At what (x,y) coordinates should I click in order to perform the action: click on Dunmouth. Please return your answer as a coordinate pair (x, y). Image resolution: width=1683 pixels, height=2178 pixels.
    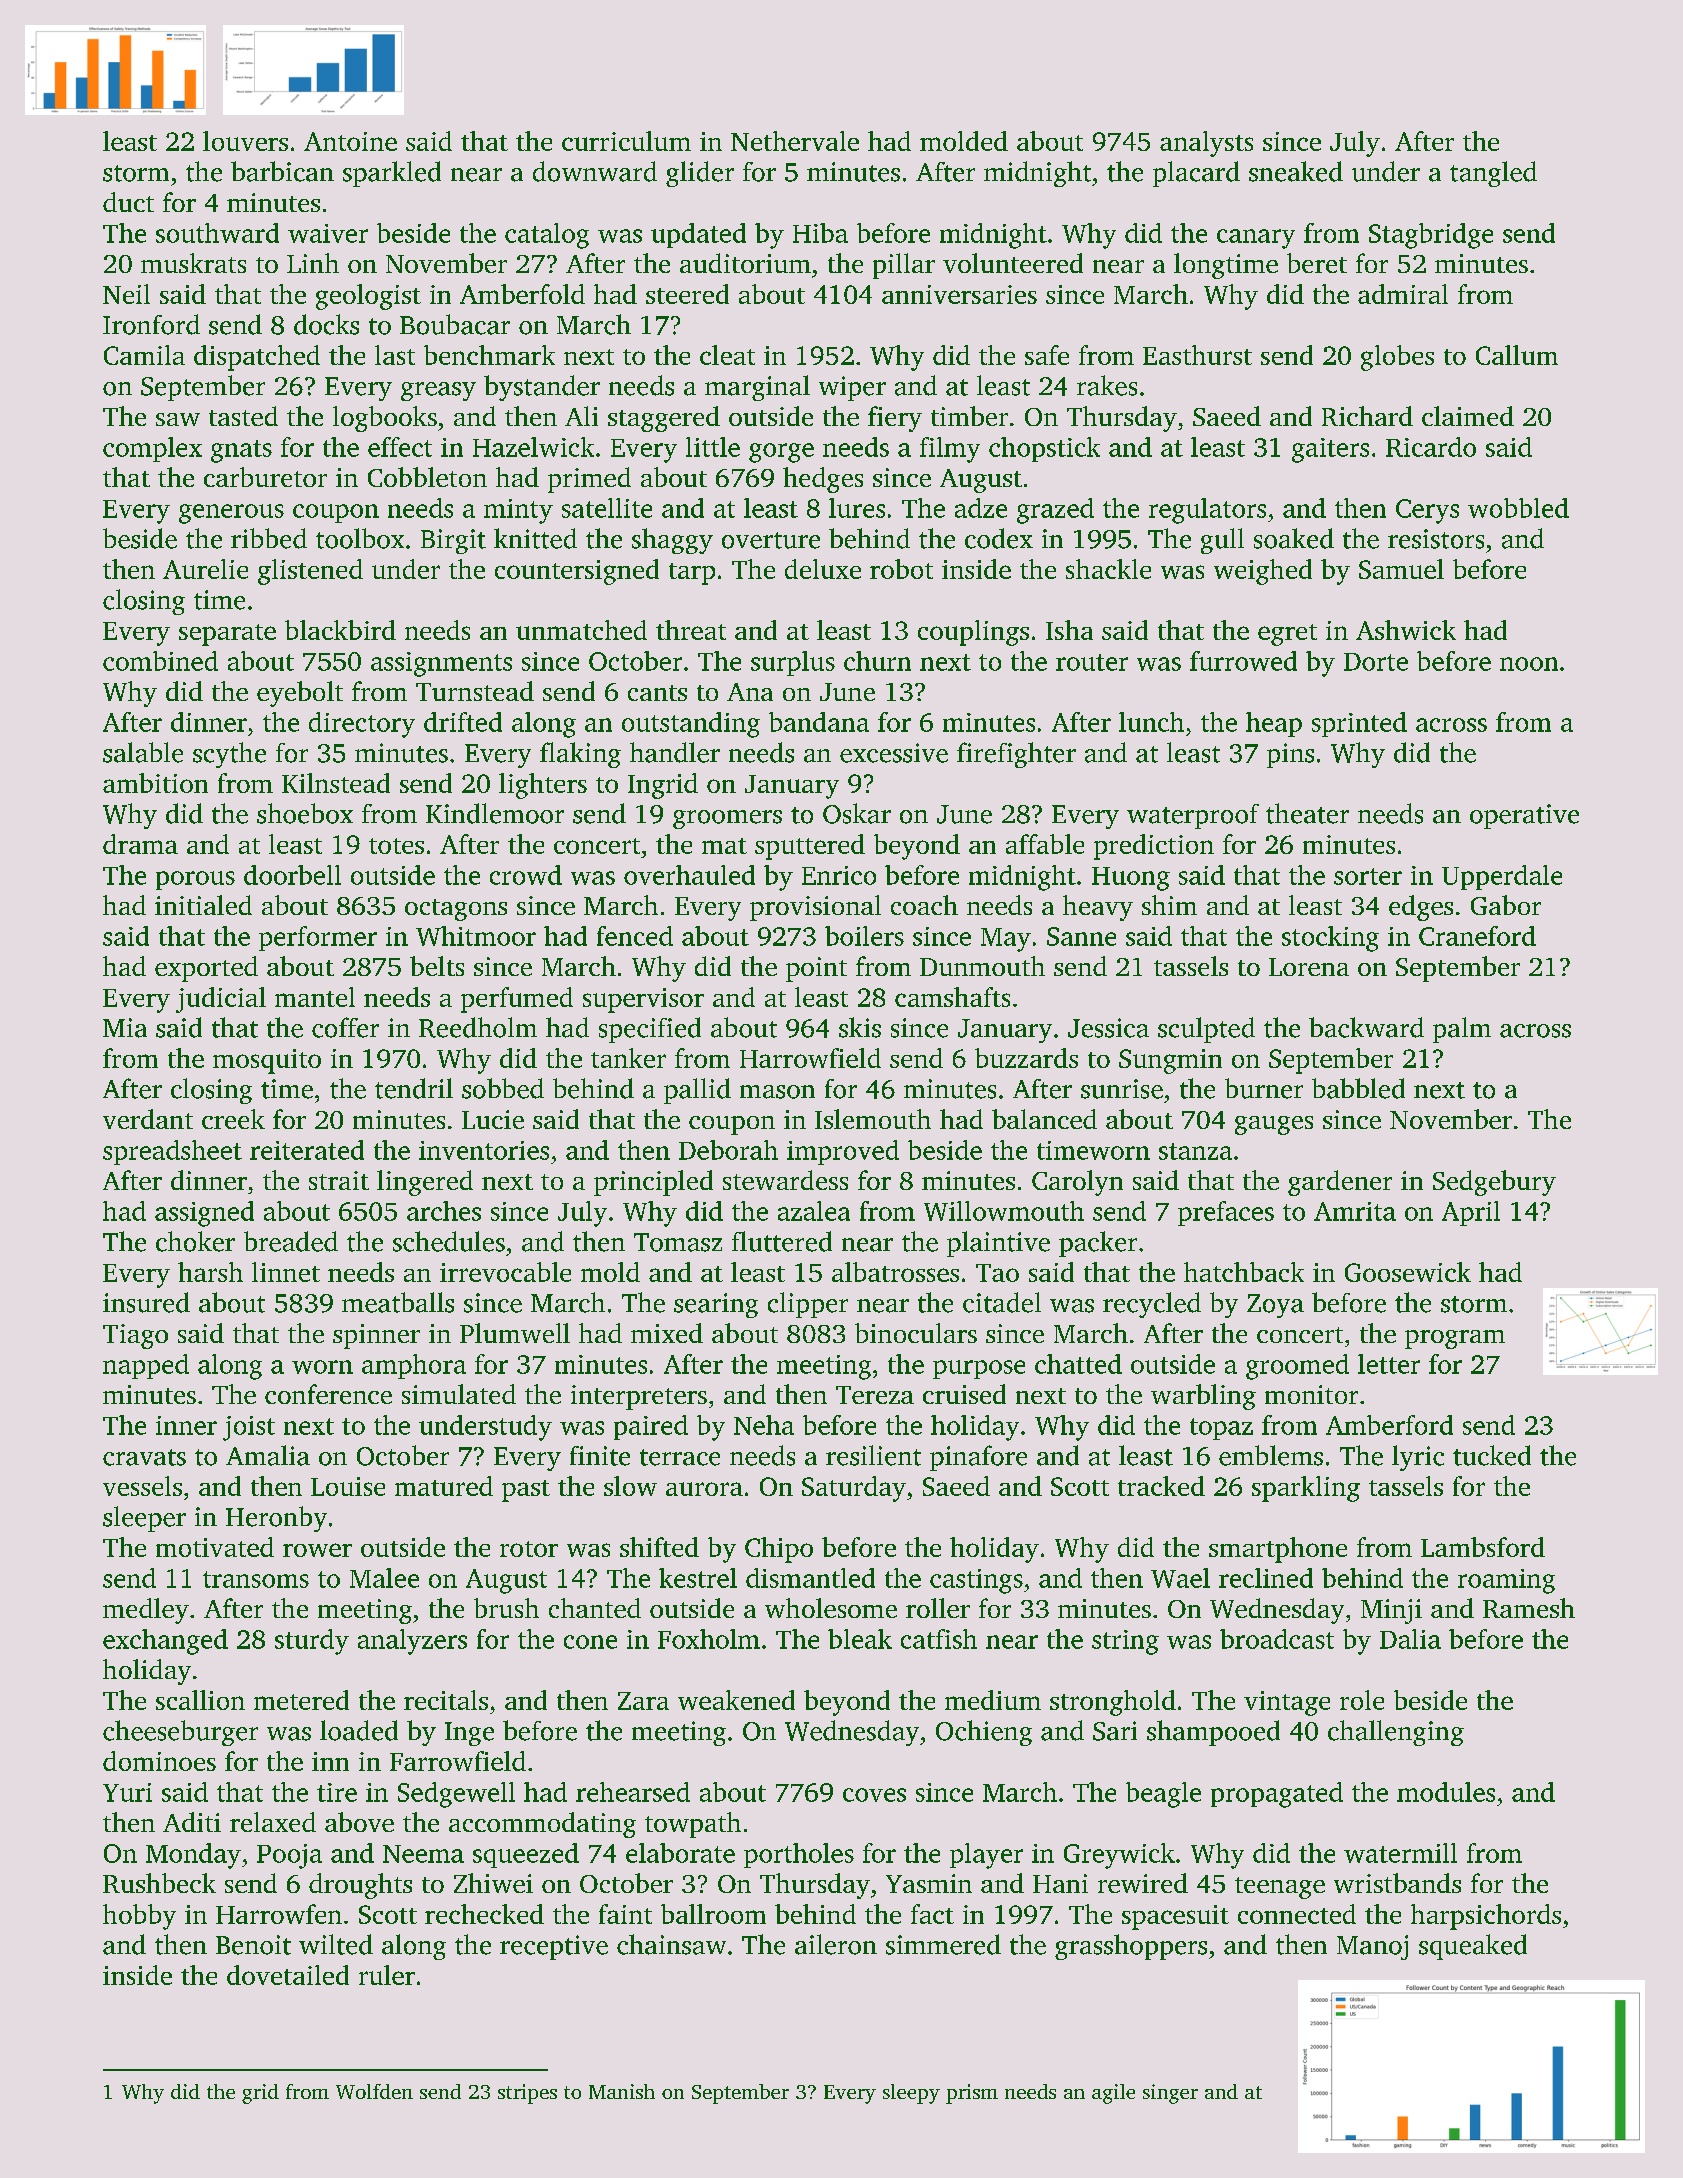
    Looking at the image, I should click on (982, 966).
